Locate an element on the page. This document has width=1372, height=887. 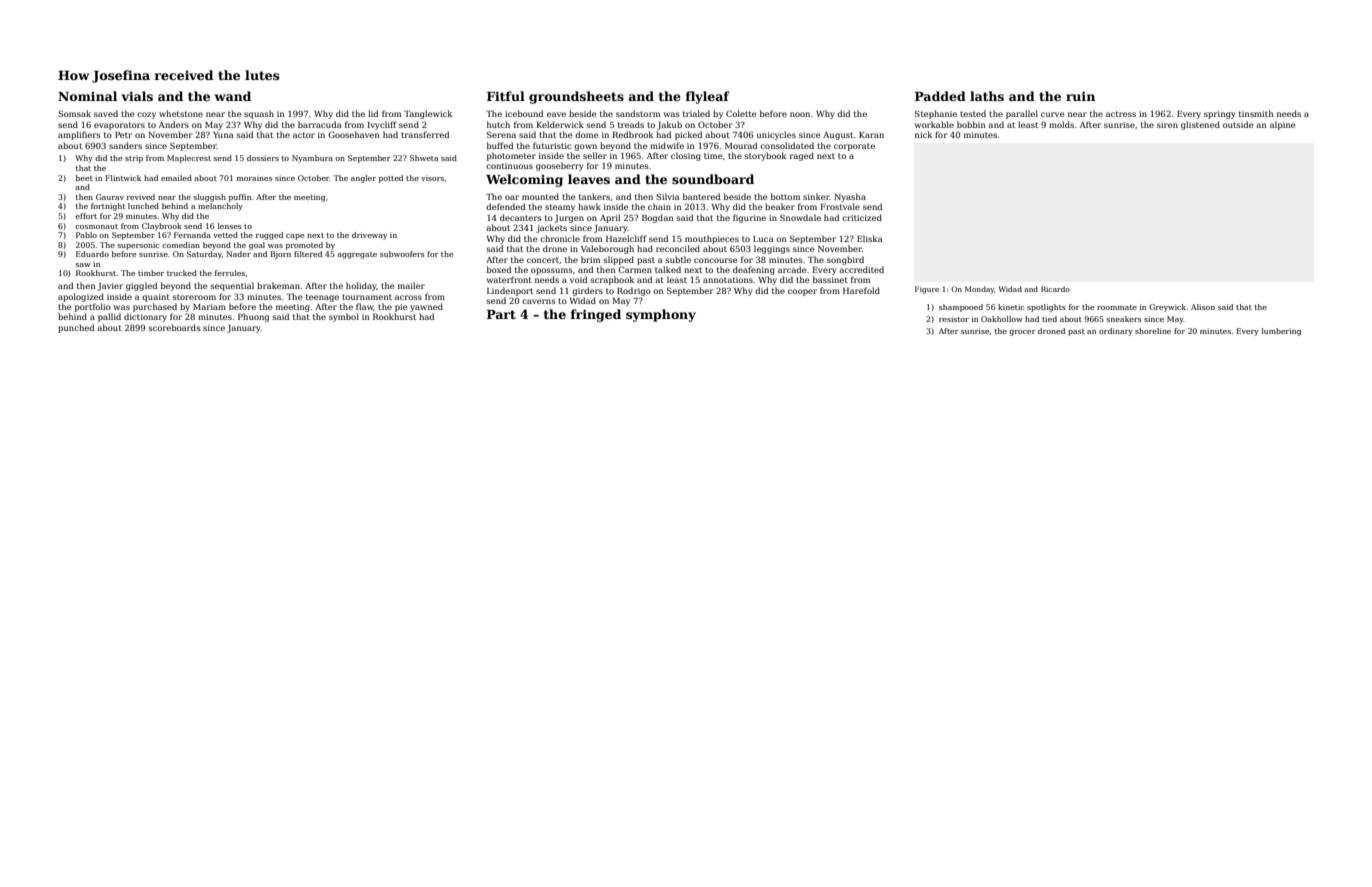
Goosehaven is located at coordinates (354, 134).
